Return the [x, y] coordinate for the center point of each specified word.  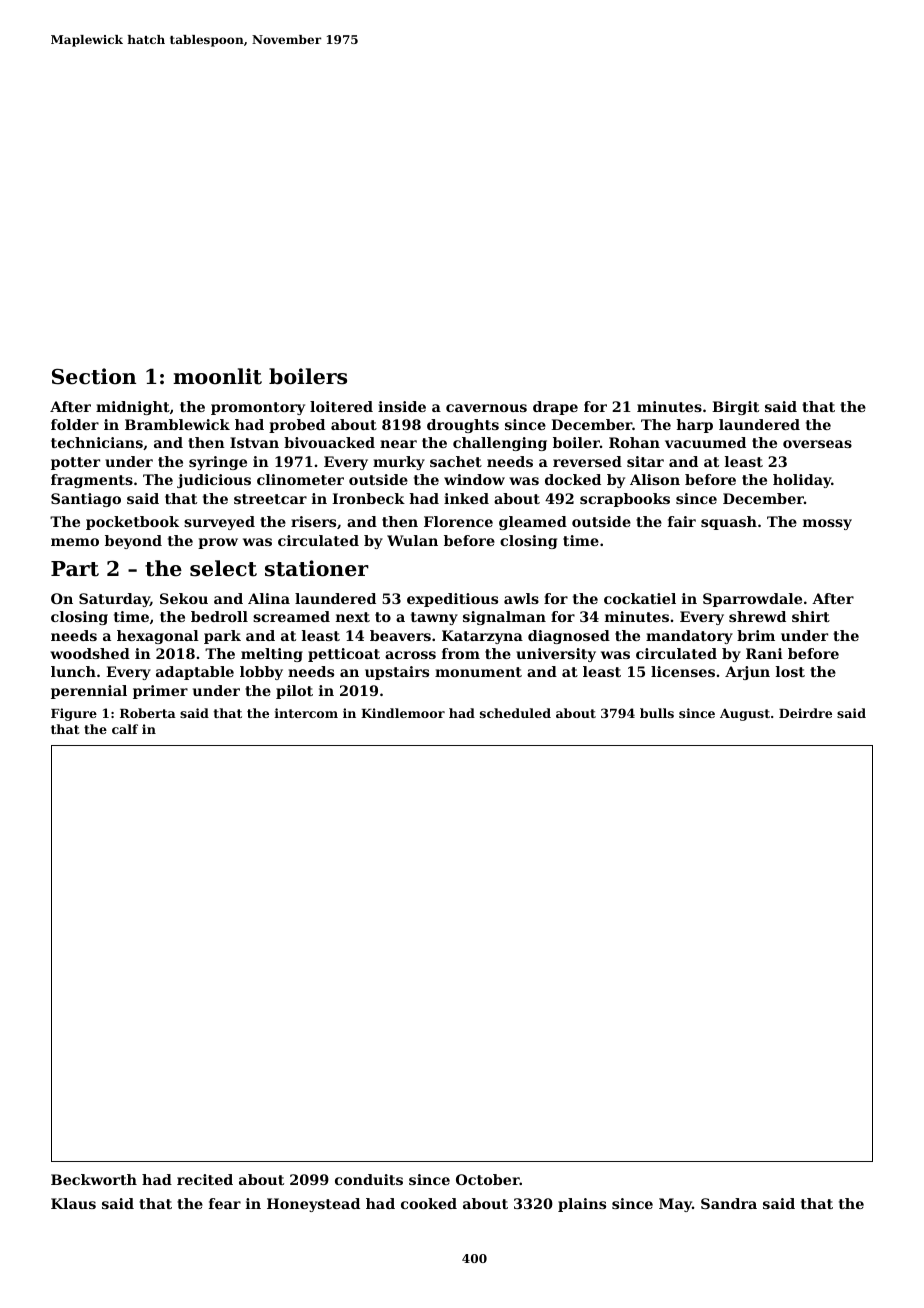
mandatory [689, 637]
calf [125, 729]
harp [694, 426]
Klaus [73, 1203]
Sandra [729, 1203]
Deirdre [805, 713]
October [488, 1179]
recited [205, 1179]
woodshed [90, 653]
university [556, 655]
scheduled [515, 713]
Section [94, 376]
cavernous [486, 408]
